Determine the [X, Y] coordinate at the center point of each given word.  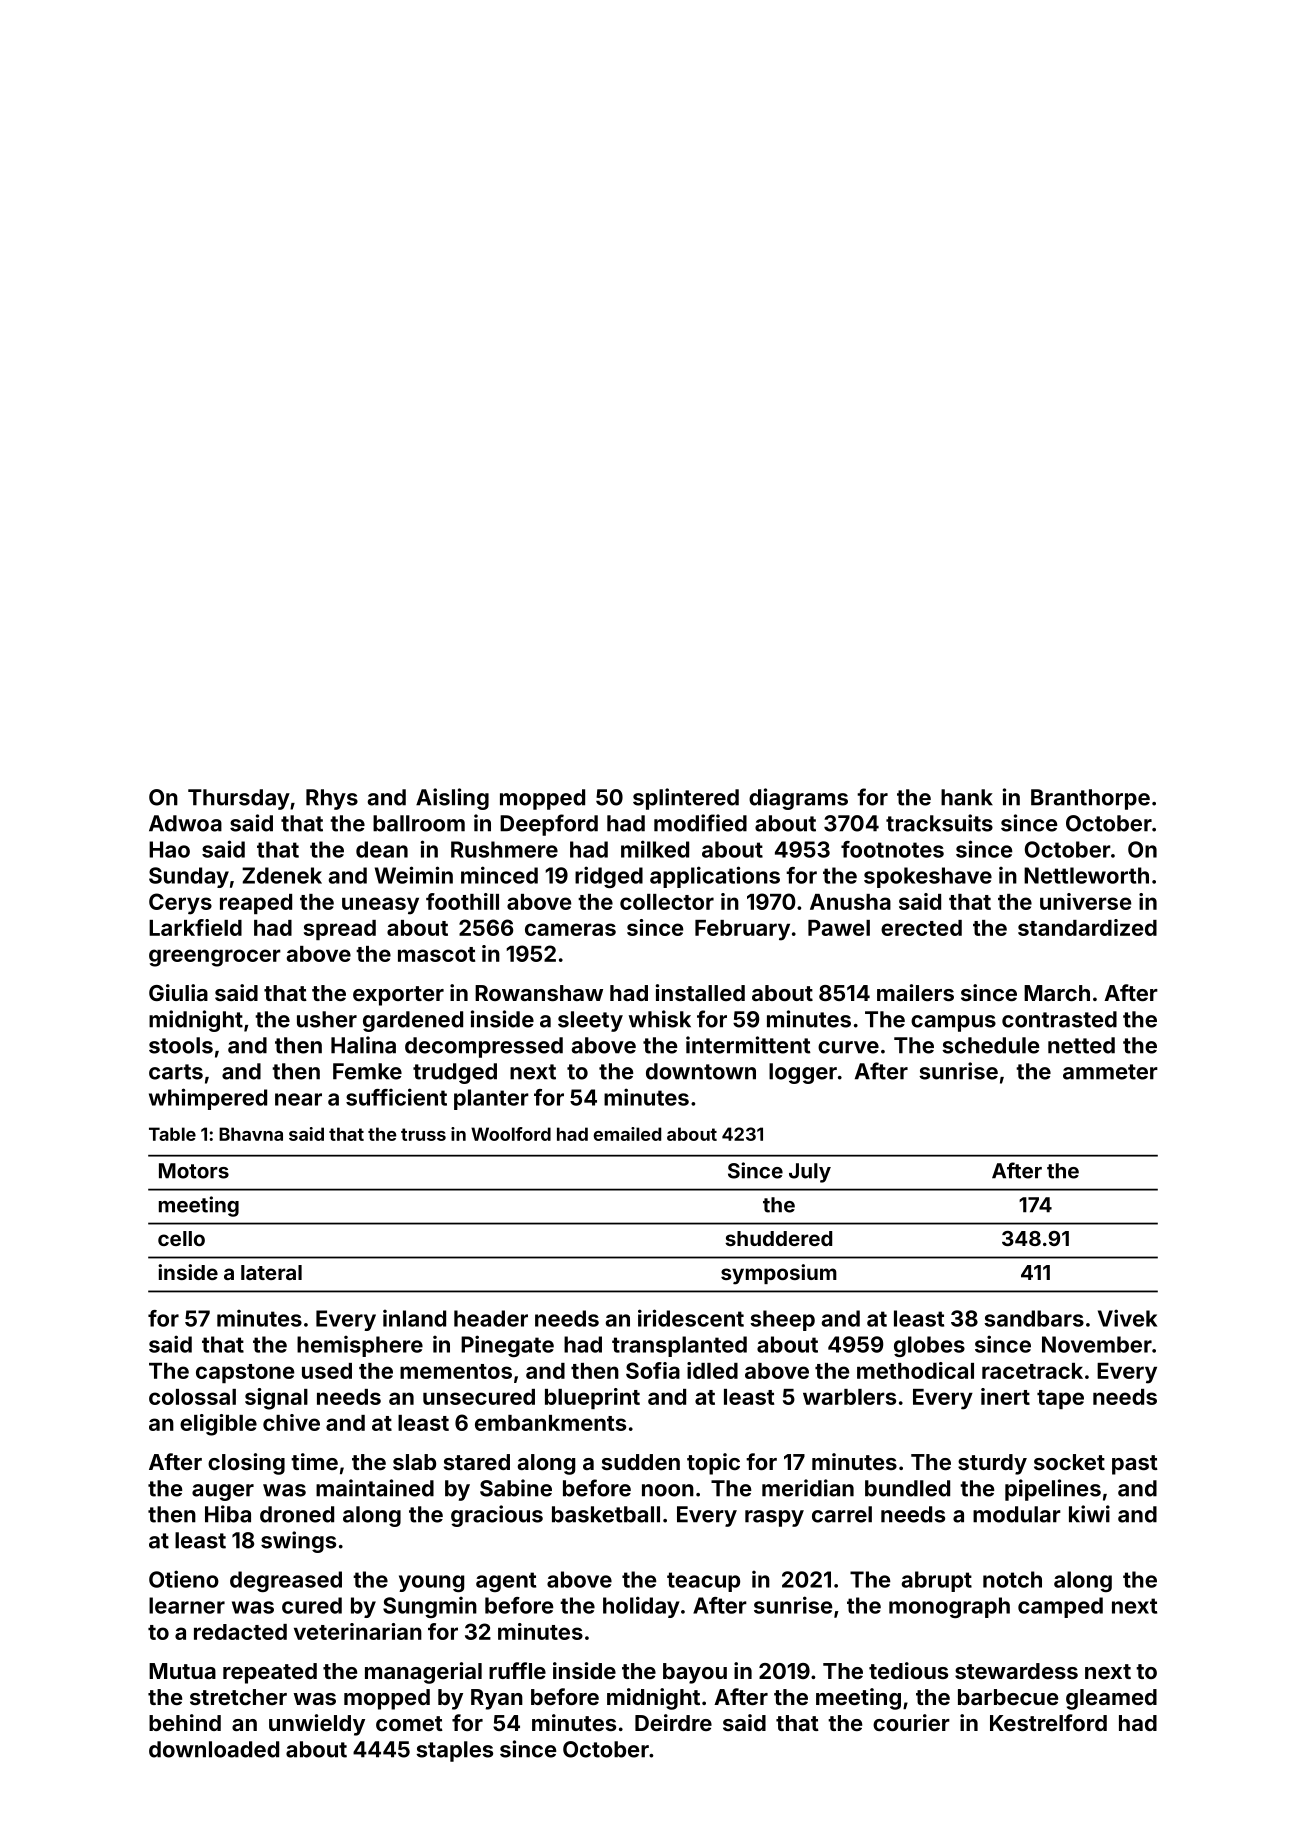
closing [246, 1464]
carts [176, 1072]
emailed [627, 1134]
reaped [256, 904]
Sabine [516, 1488]
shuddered [778, 1238]
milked [655, 849]
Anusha [850, 902]
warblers [849, 1397]
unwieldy [317, 1725]
